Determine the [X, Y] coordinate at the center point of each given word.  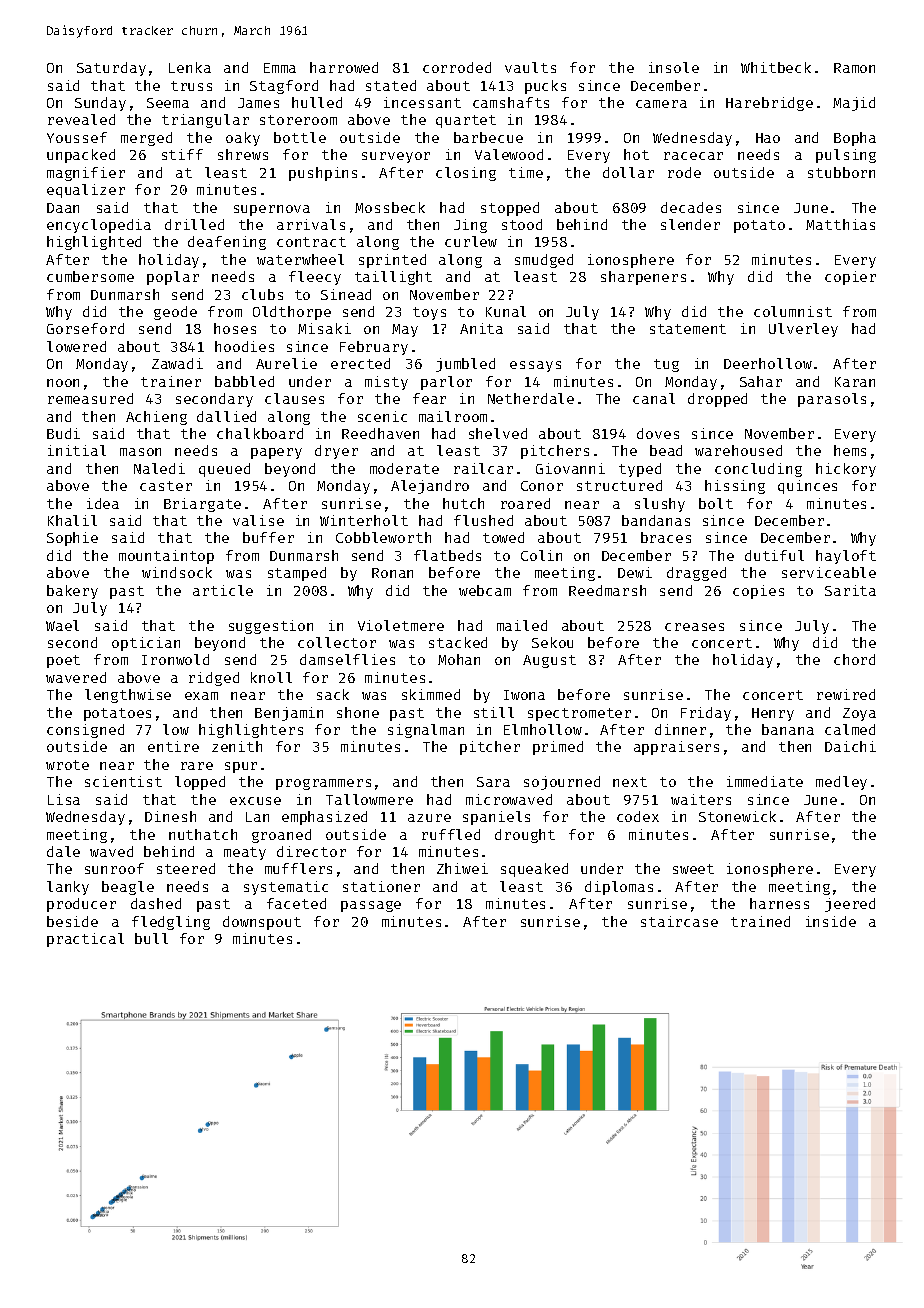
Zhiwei [462, 868]
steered [186, 868]
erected [360, 363]
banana [788, 729]
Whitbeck [776, 67]
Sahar [761, 381]
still [494, 712]
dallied [226, 416]
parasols [832, 400]
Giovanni [570, 468]
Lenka [190, 67]
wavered [76, 677]
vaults [530, 67]
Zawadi [177, 363]
